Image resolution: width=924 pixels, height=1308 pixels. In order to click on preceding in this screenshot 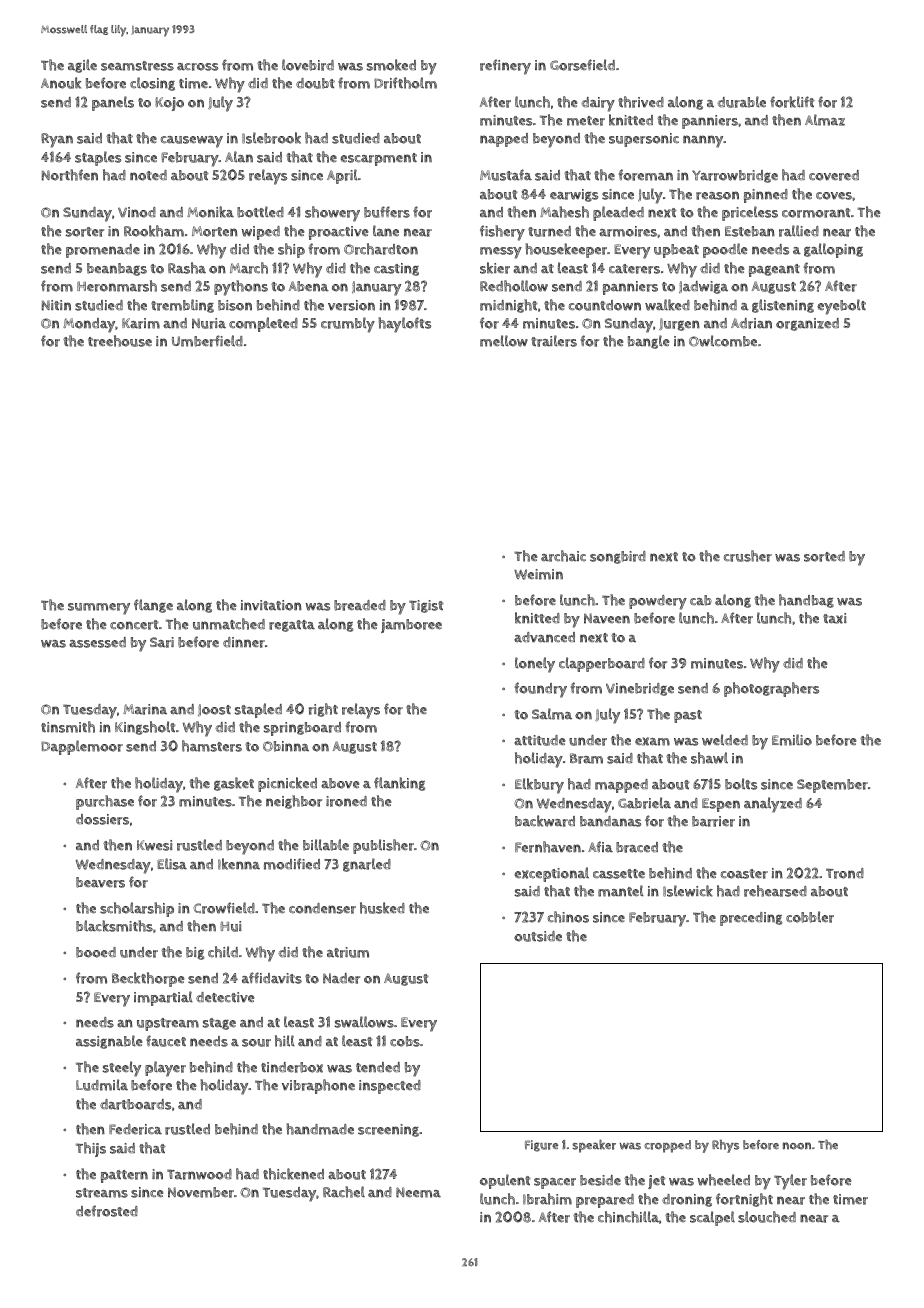, I will do `click(751, 919)`.
